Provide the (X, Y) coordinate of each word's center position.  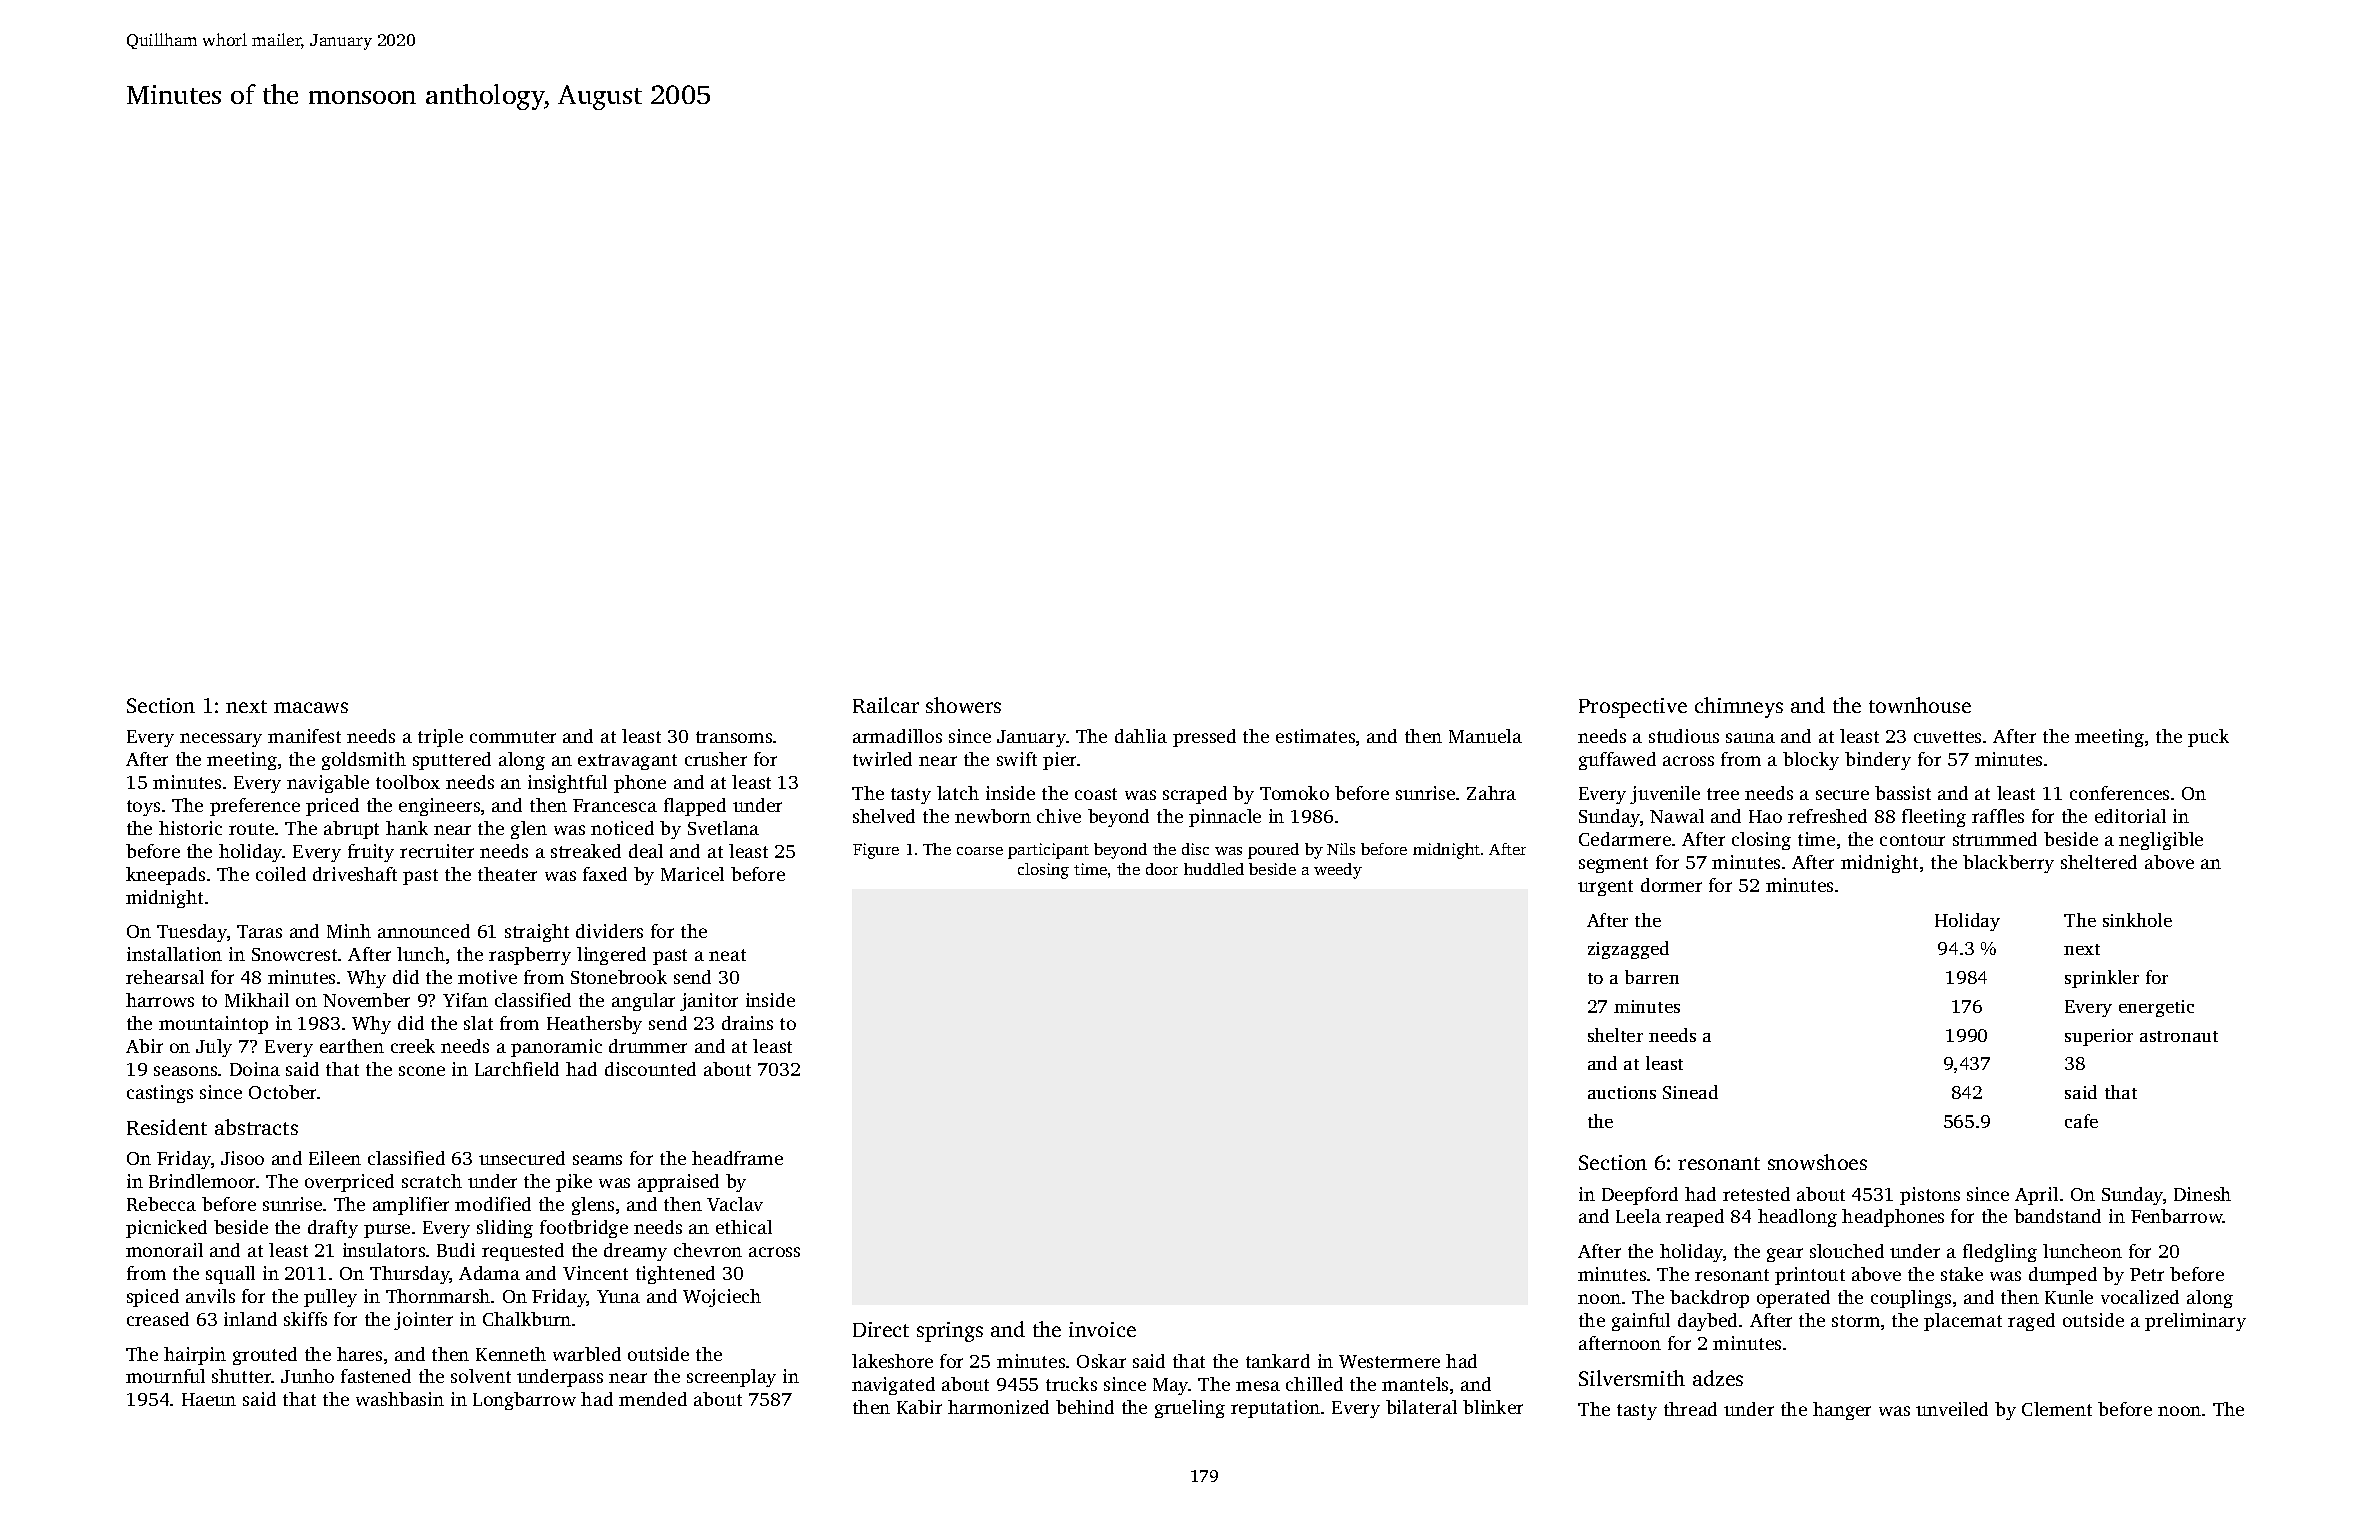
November (366, 1000)
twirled (882, 759)
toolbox (408, 782)
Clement (2057, 1409)
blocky (1811, 761)
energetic (2156, 1008)
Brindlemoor (203, 1181)
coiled (281, 874)
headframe (737, 1158)
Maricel (692, 874)
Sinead (1690, 1092)
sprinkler (2102, 979)
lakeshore (892, 1361)
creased (158, 1319)
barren (1652, 977)
